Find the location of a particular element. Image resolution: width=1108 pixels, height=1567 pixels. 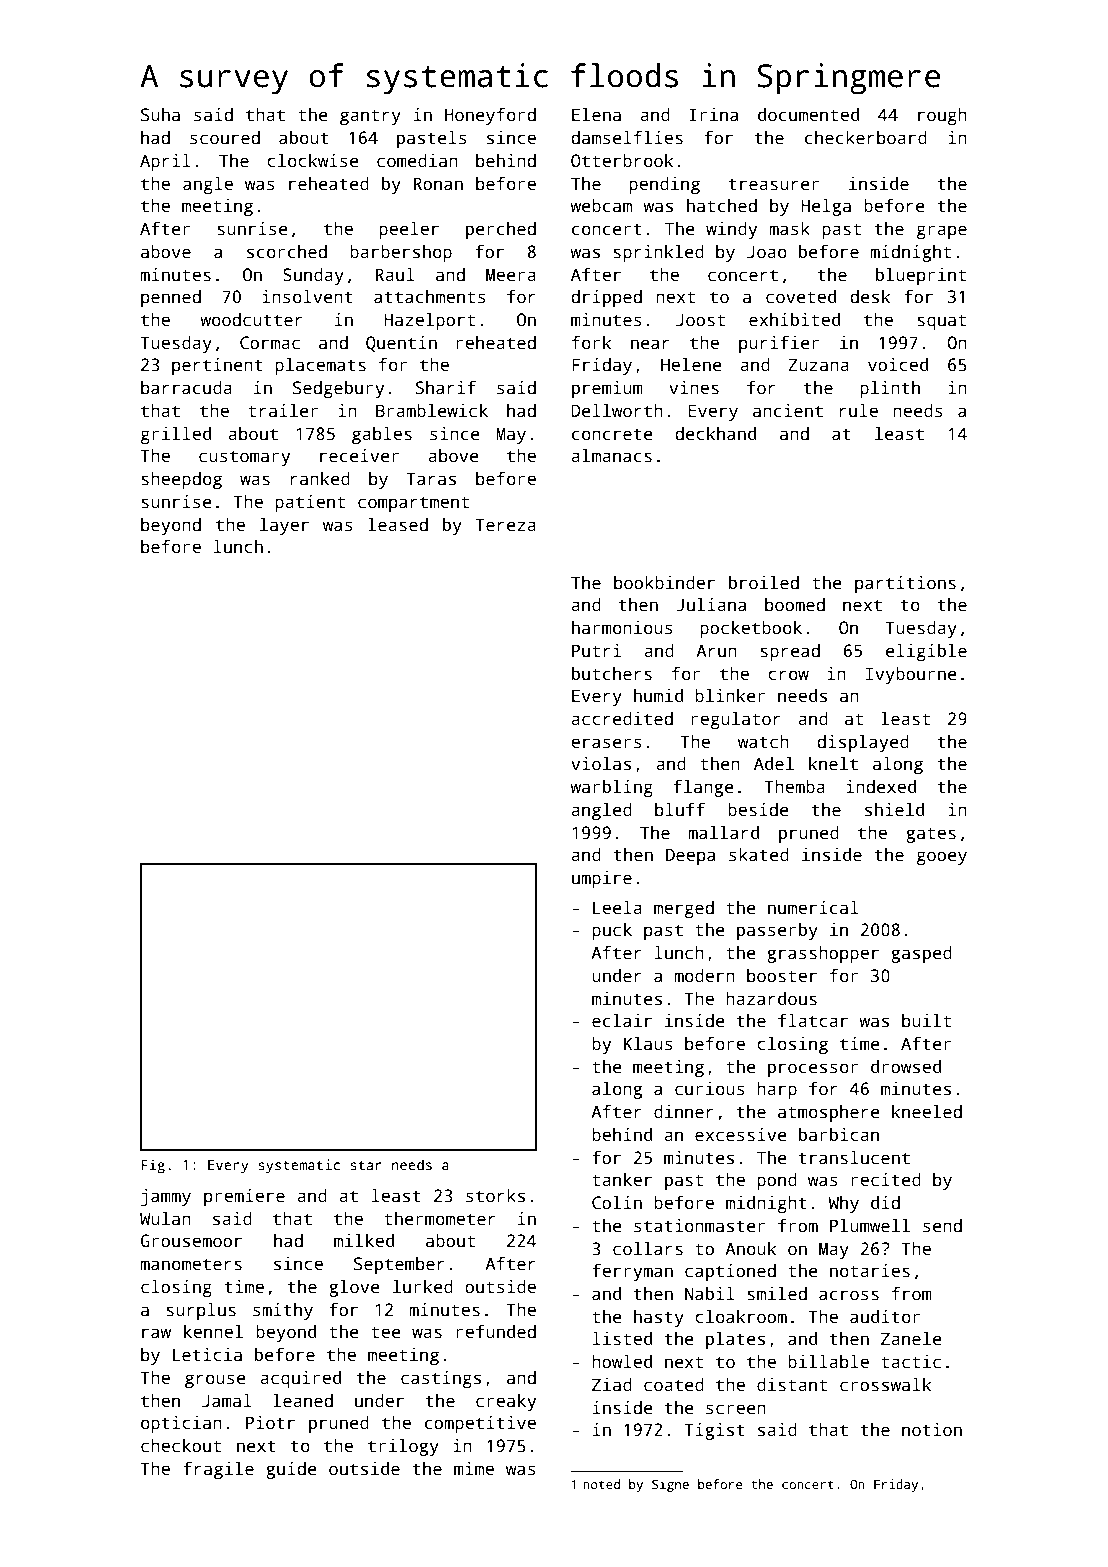

Putri is located at coordinates (596, 651).
